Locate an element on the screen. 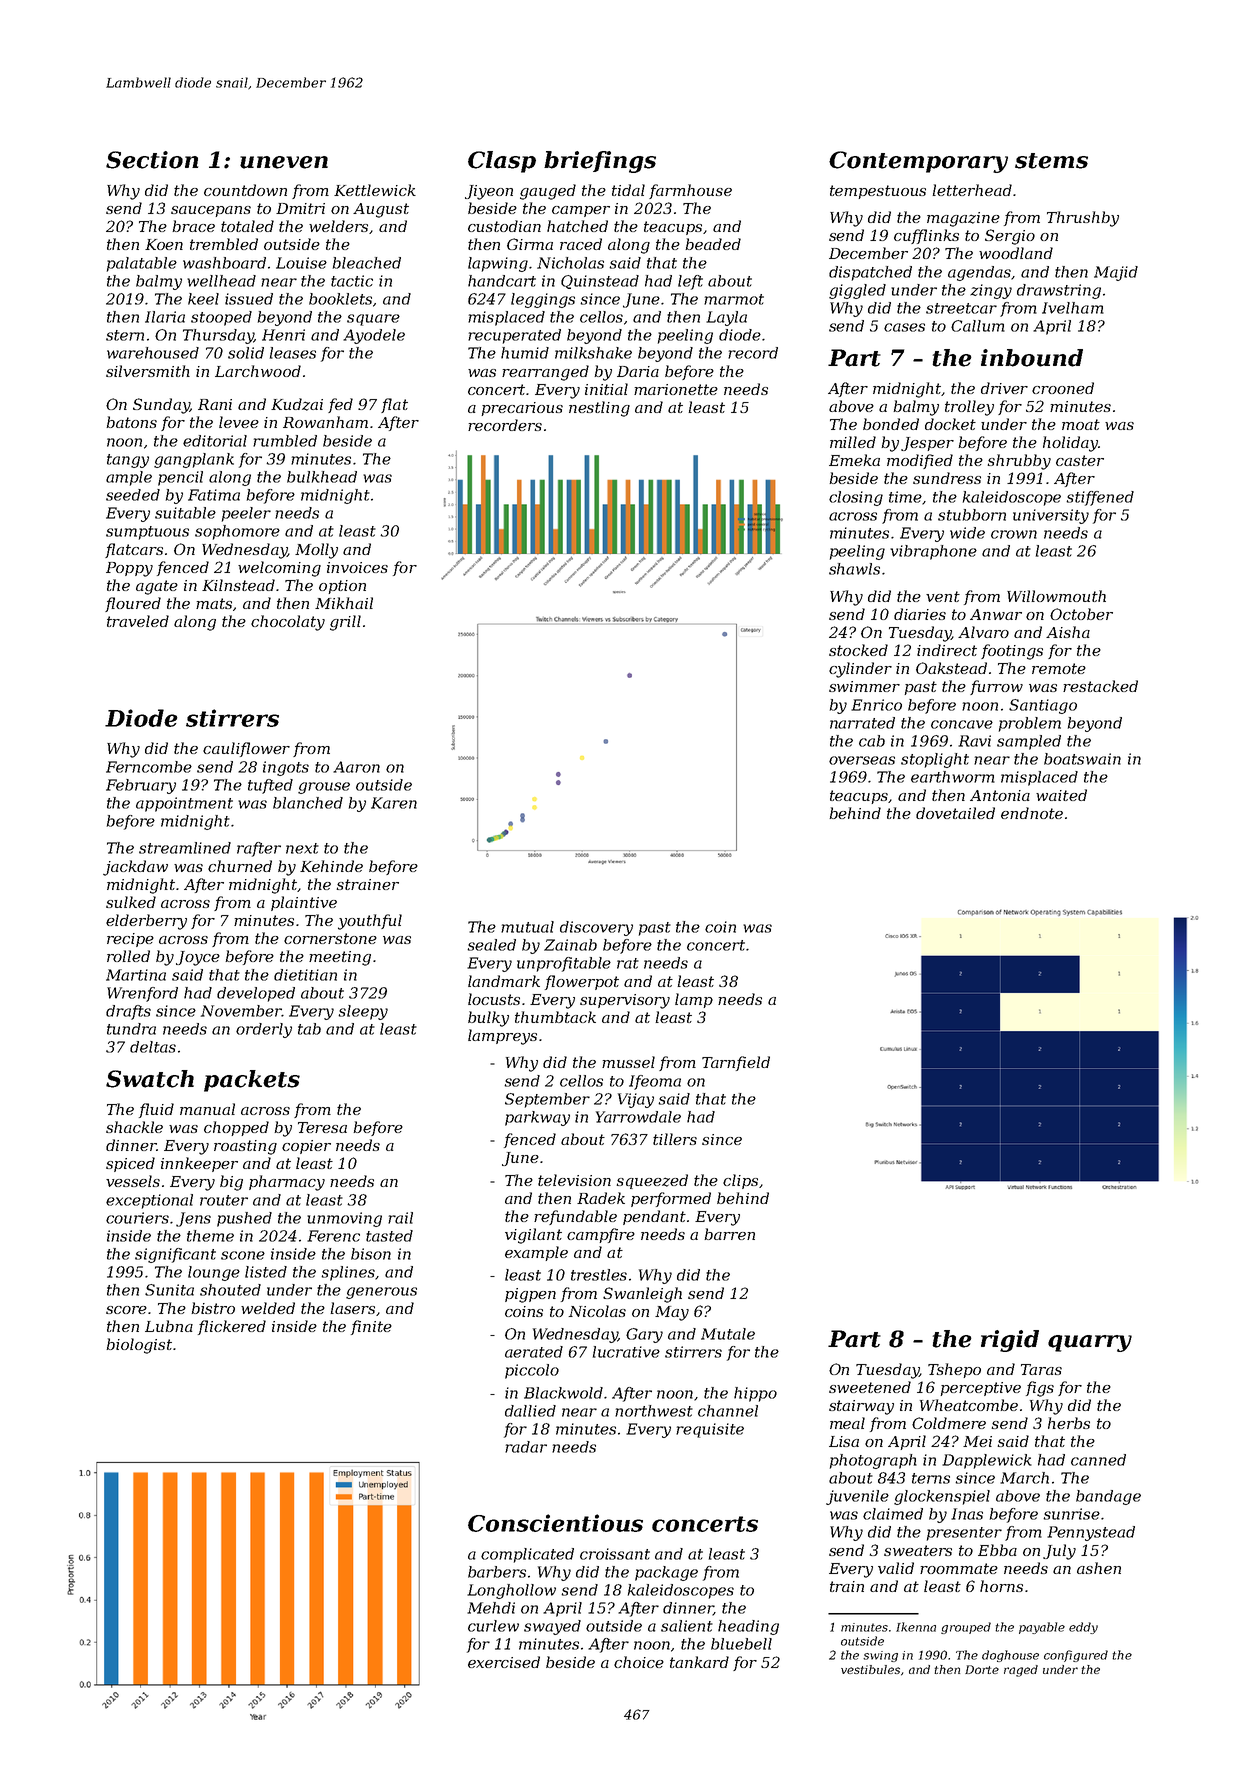 Image resolution: width=1248 pixels, height=1765 pixels. remote is located at coordinates (1059, 668).
